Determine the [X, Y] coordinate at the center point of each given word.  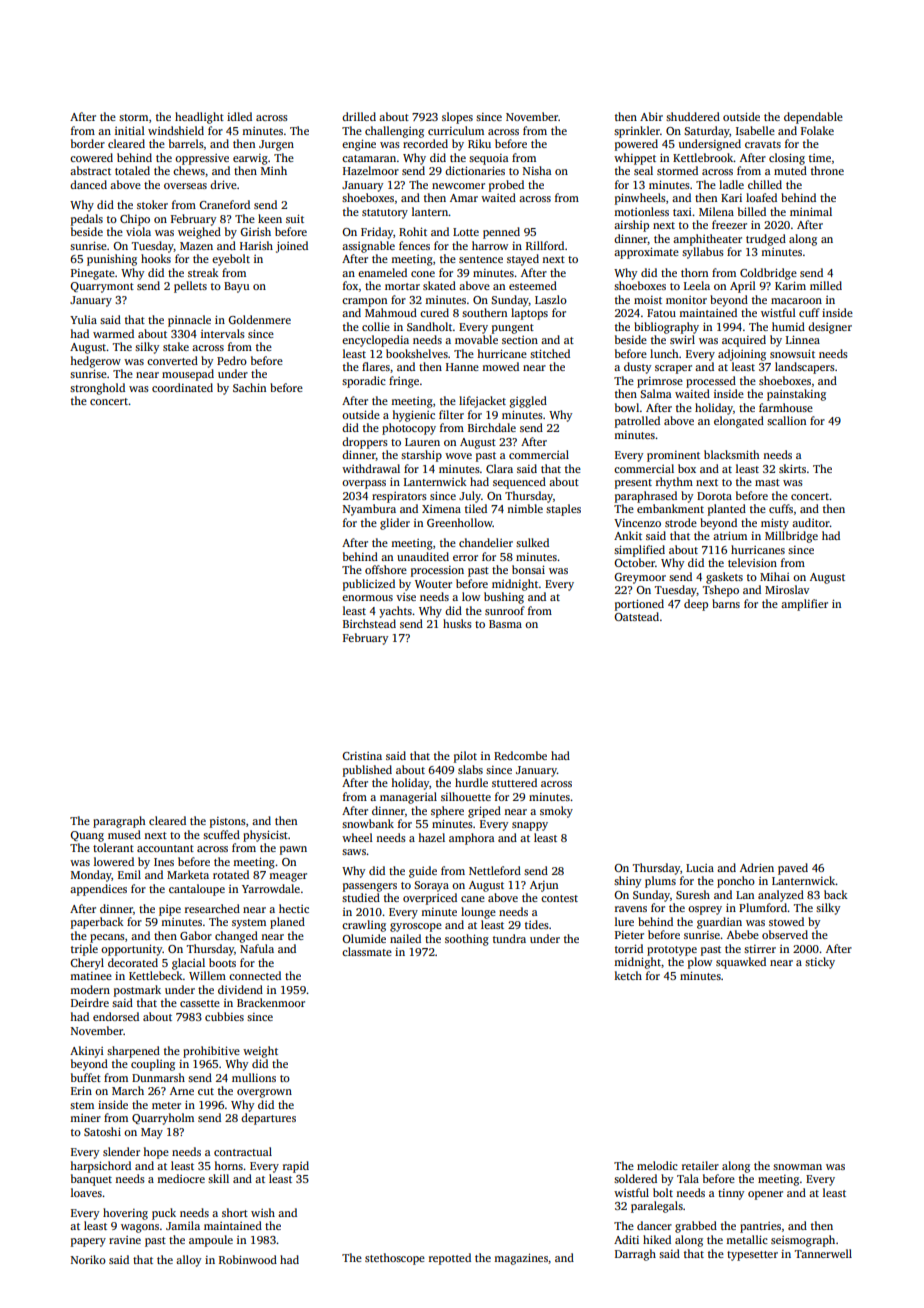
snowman [797, 1167]
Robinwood [248, 1259]
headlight [199, 118]
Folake [817, 130]
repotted [450, 1259]
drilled [359, 116]
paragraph [119, 822]
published [367, 771]
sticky [820, 963]
